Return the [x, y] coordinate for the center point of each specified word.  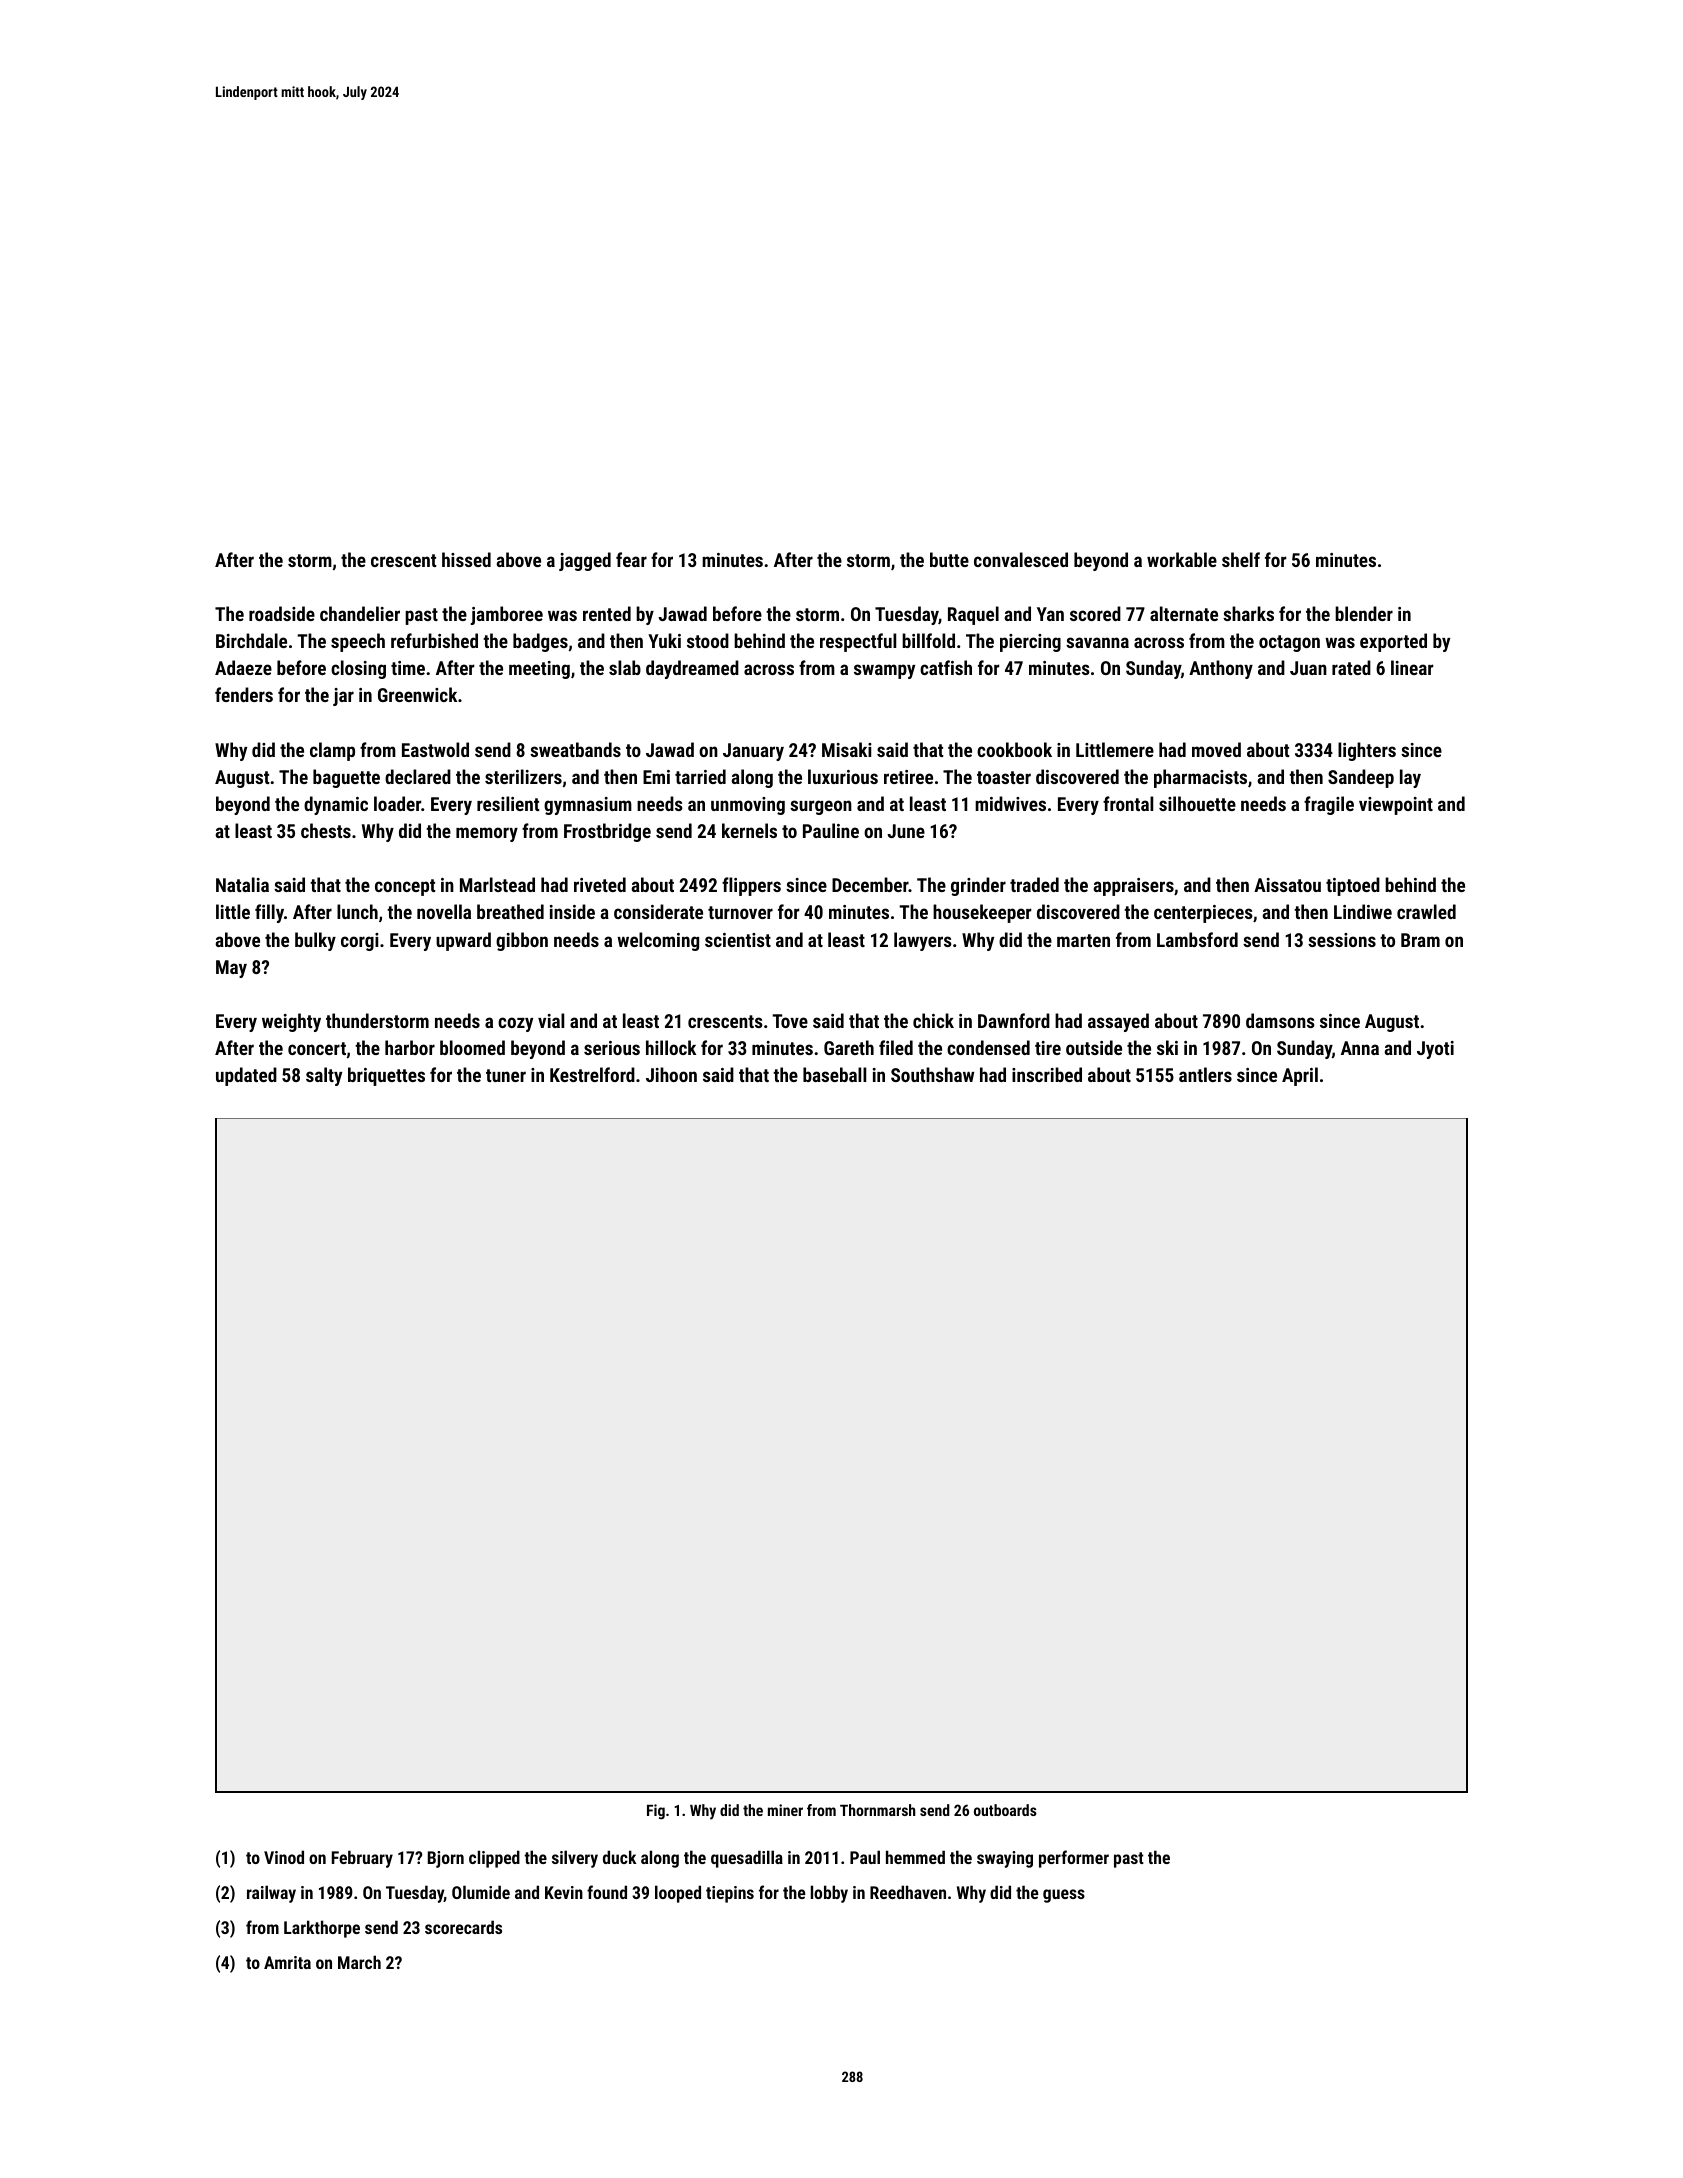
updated [246, 1076]
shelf [1241, 559]
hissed [466, 559]
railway [271, 1894]
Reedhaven [908, 1892]
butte [949, 559]
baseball [834, 1074]
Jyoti [1435, 1050]
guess [1064, 1896]
